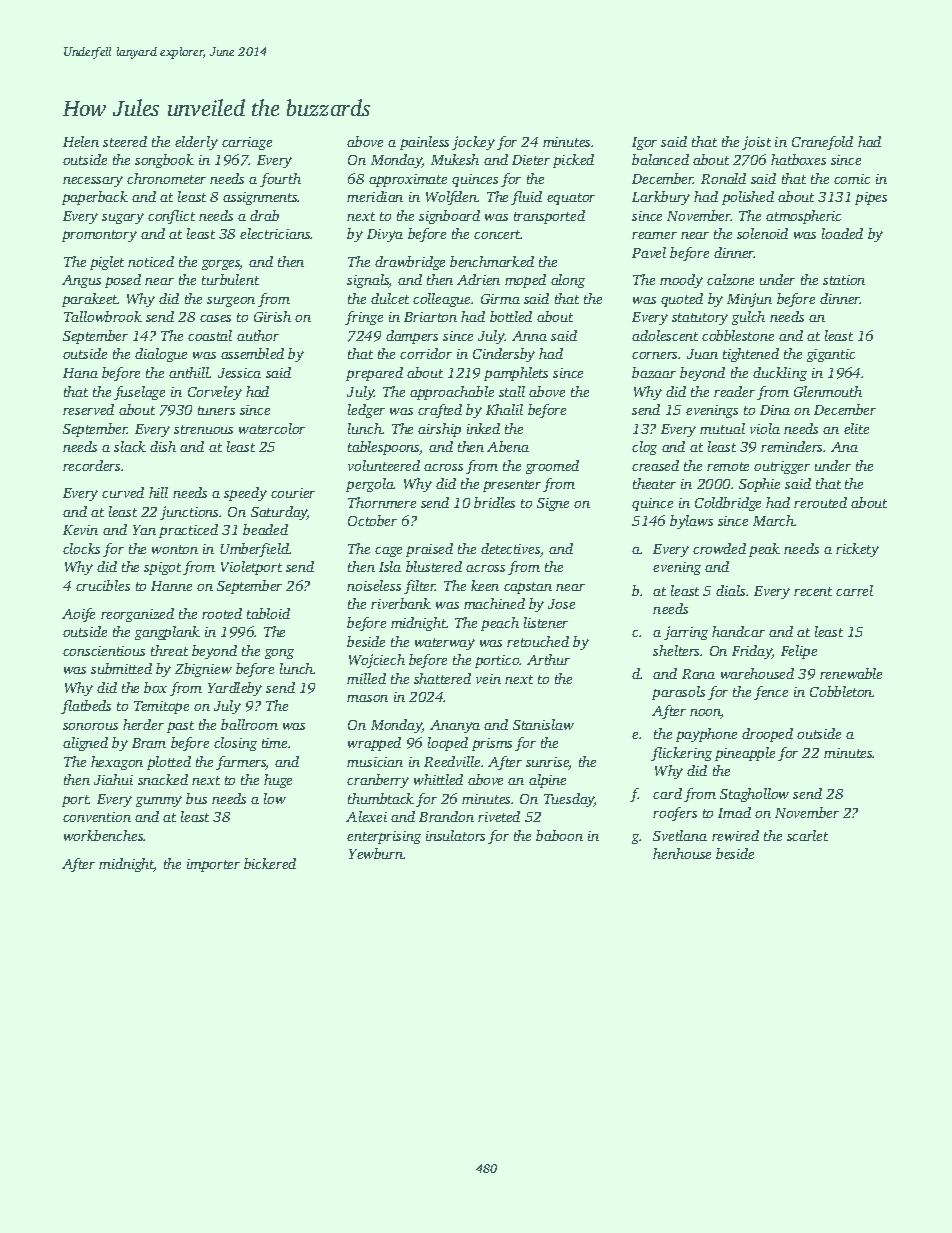  Describe the element at coordinates (78, 615) in the document. I see `Aoife` at that location.
